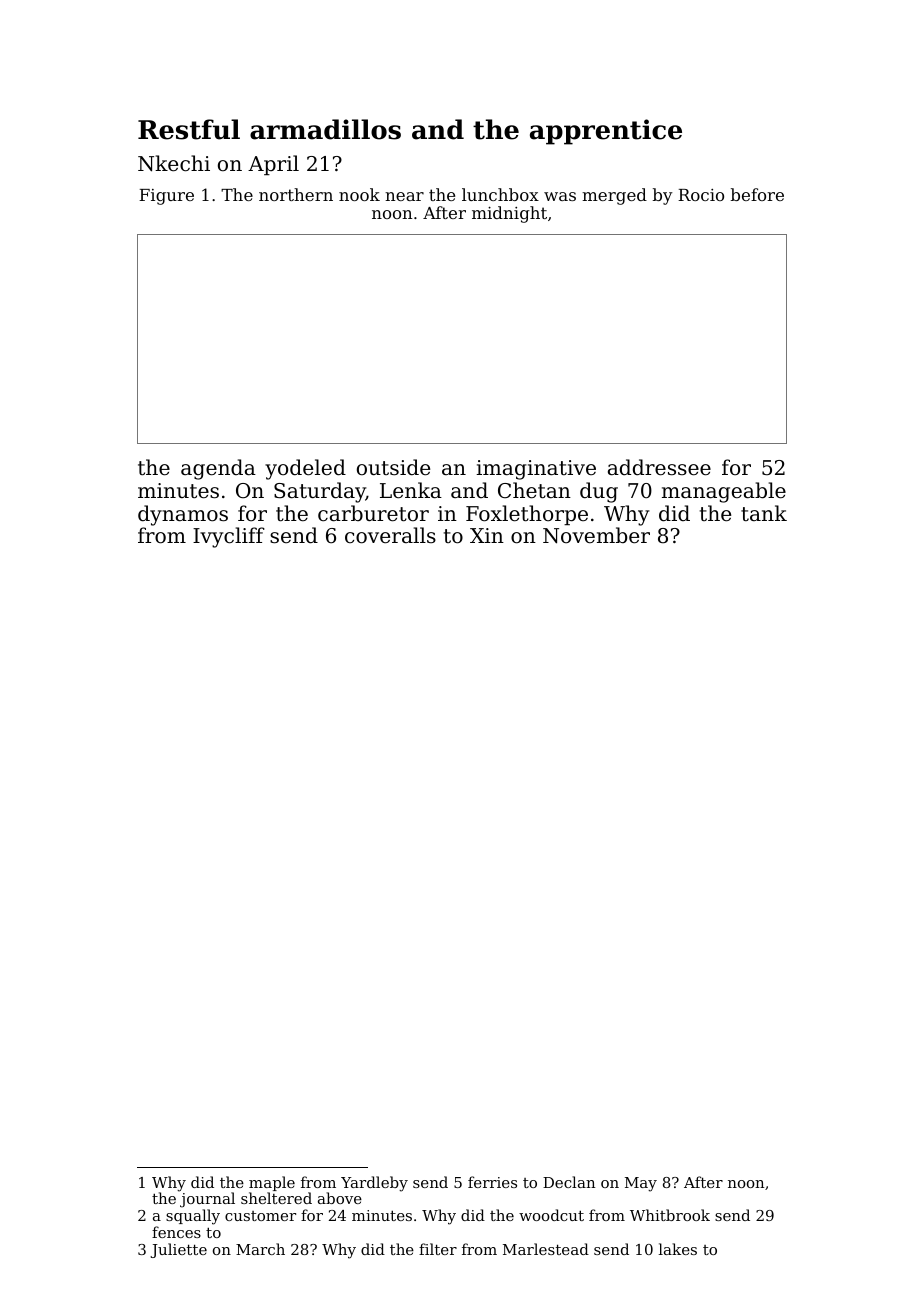 The image size is (924, 1314). What do you see at coordinates (178, 1250) in the screenshot?
I see `Juliette` at bounding box center [178, 1250].
